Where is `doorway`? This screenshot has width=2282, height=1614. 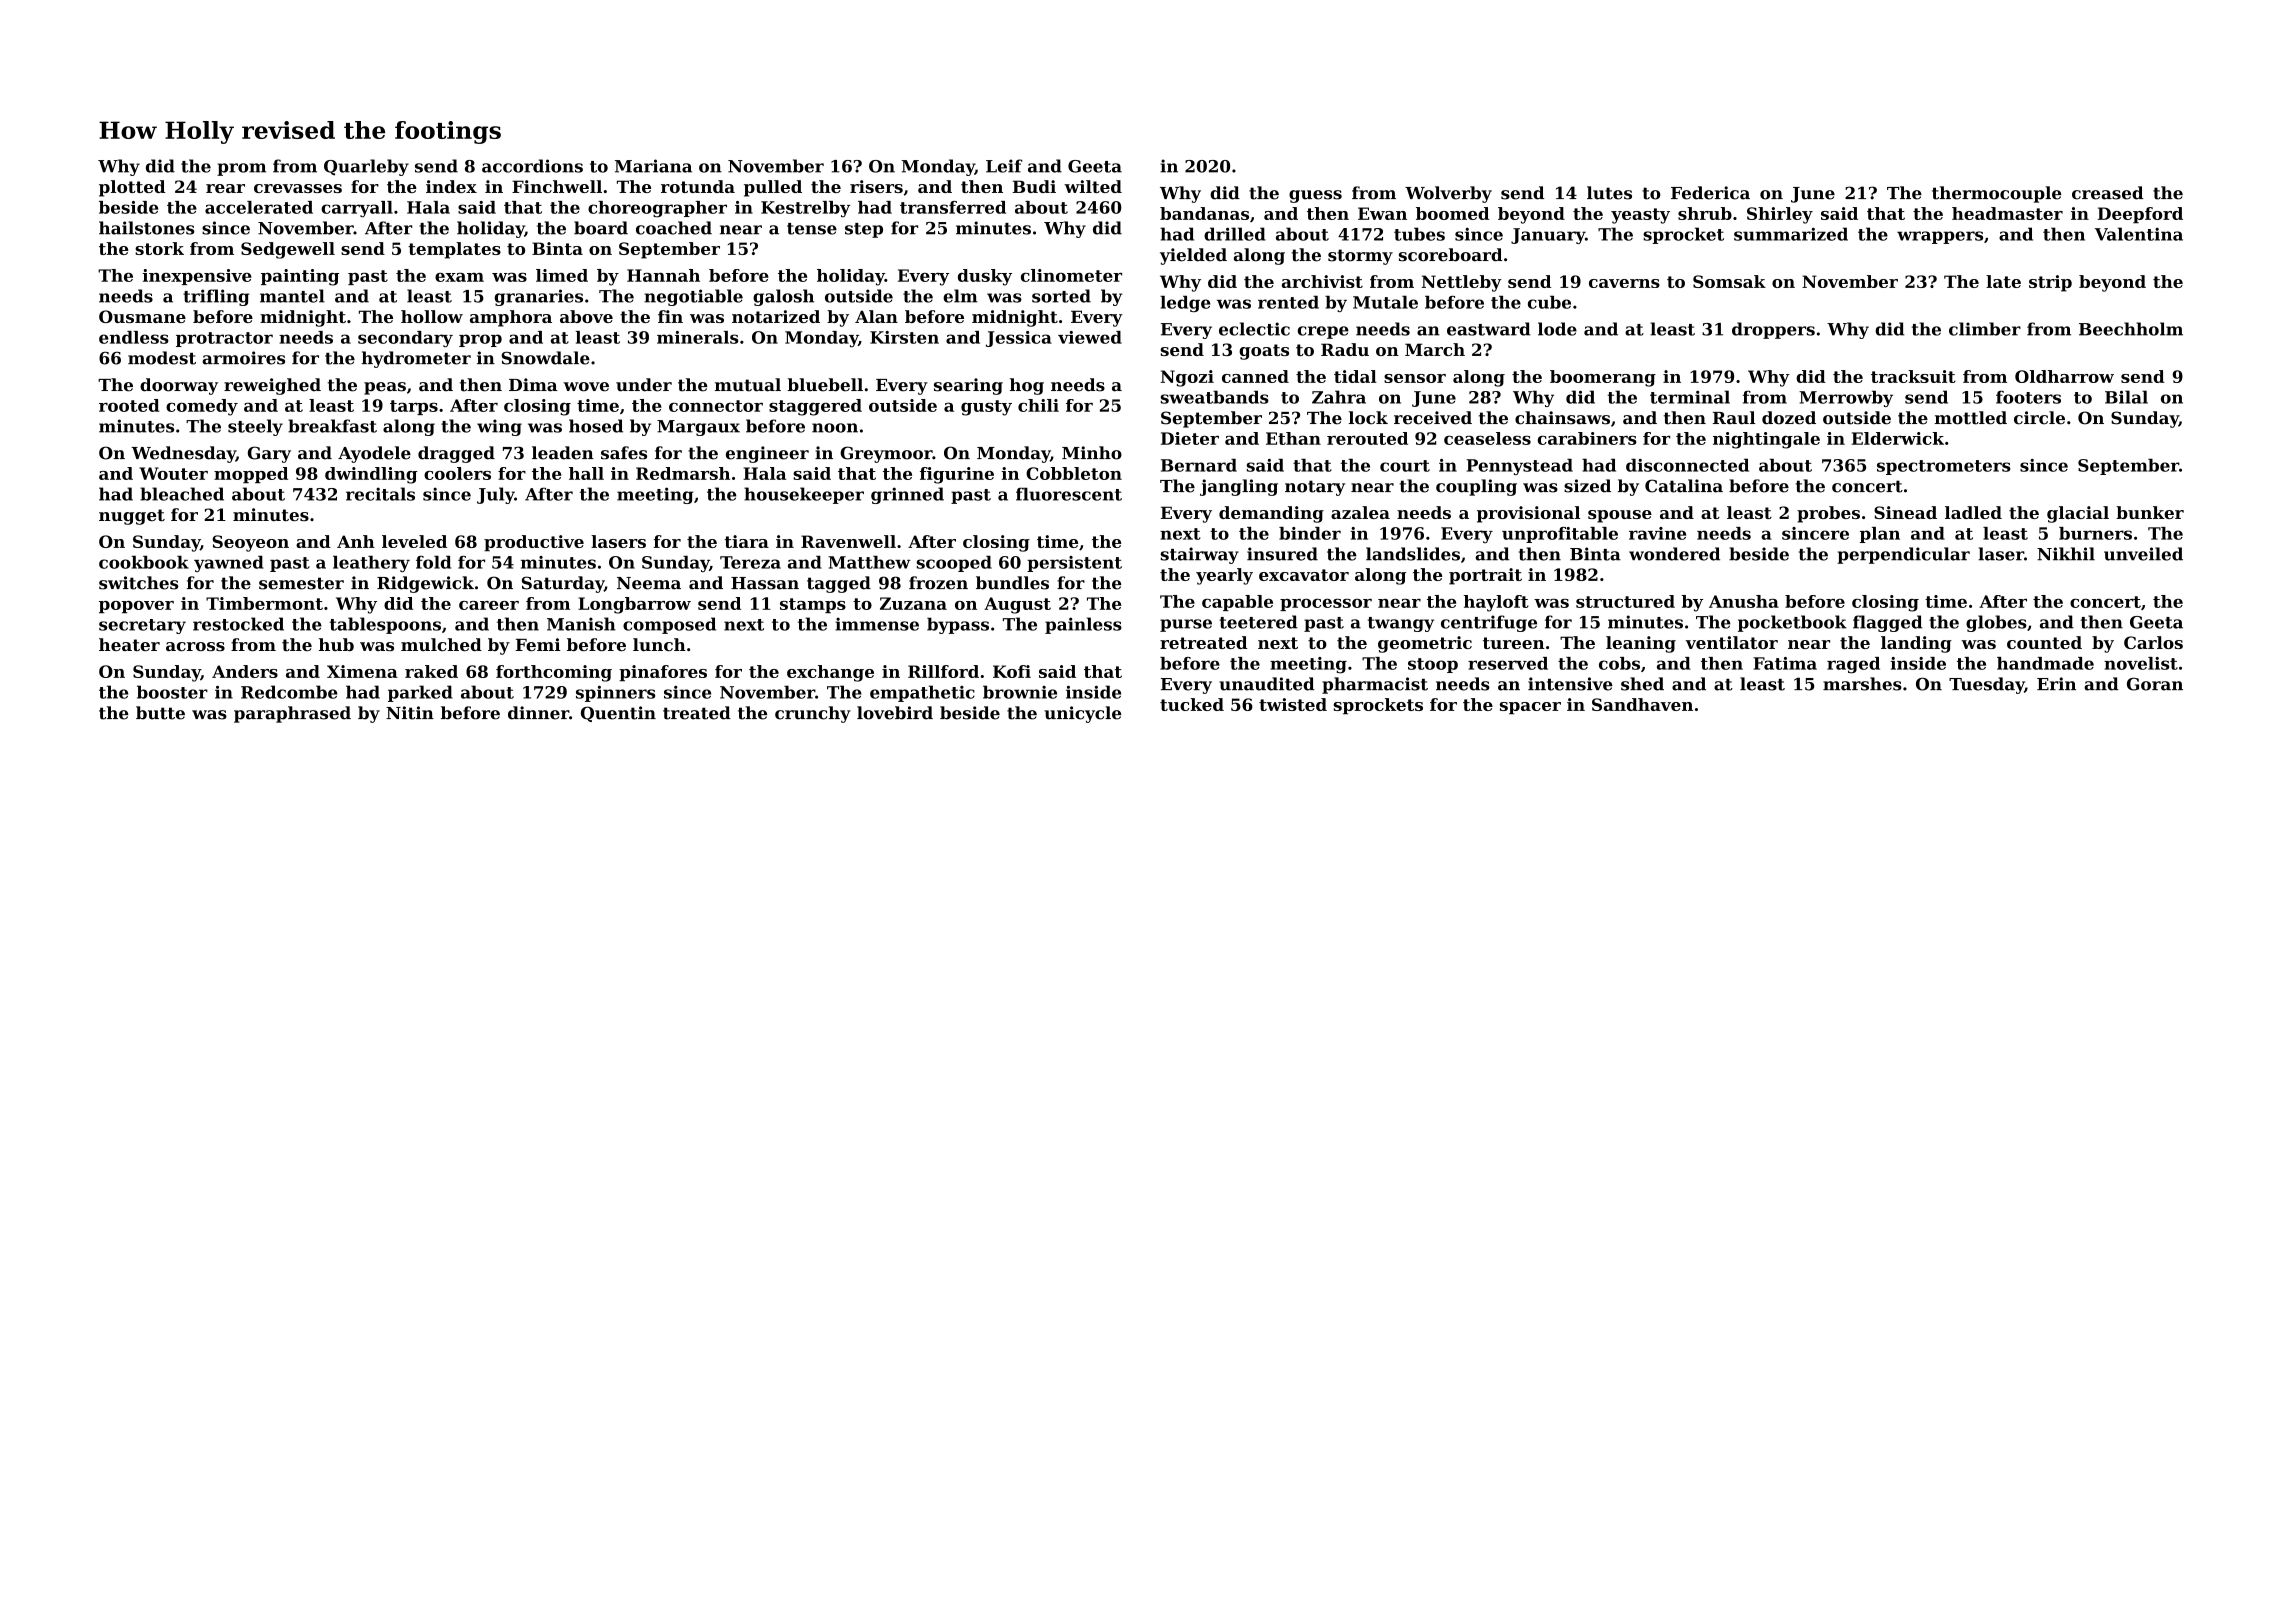
doorway is located at coordinates (179, 386).
